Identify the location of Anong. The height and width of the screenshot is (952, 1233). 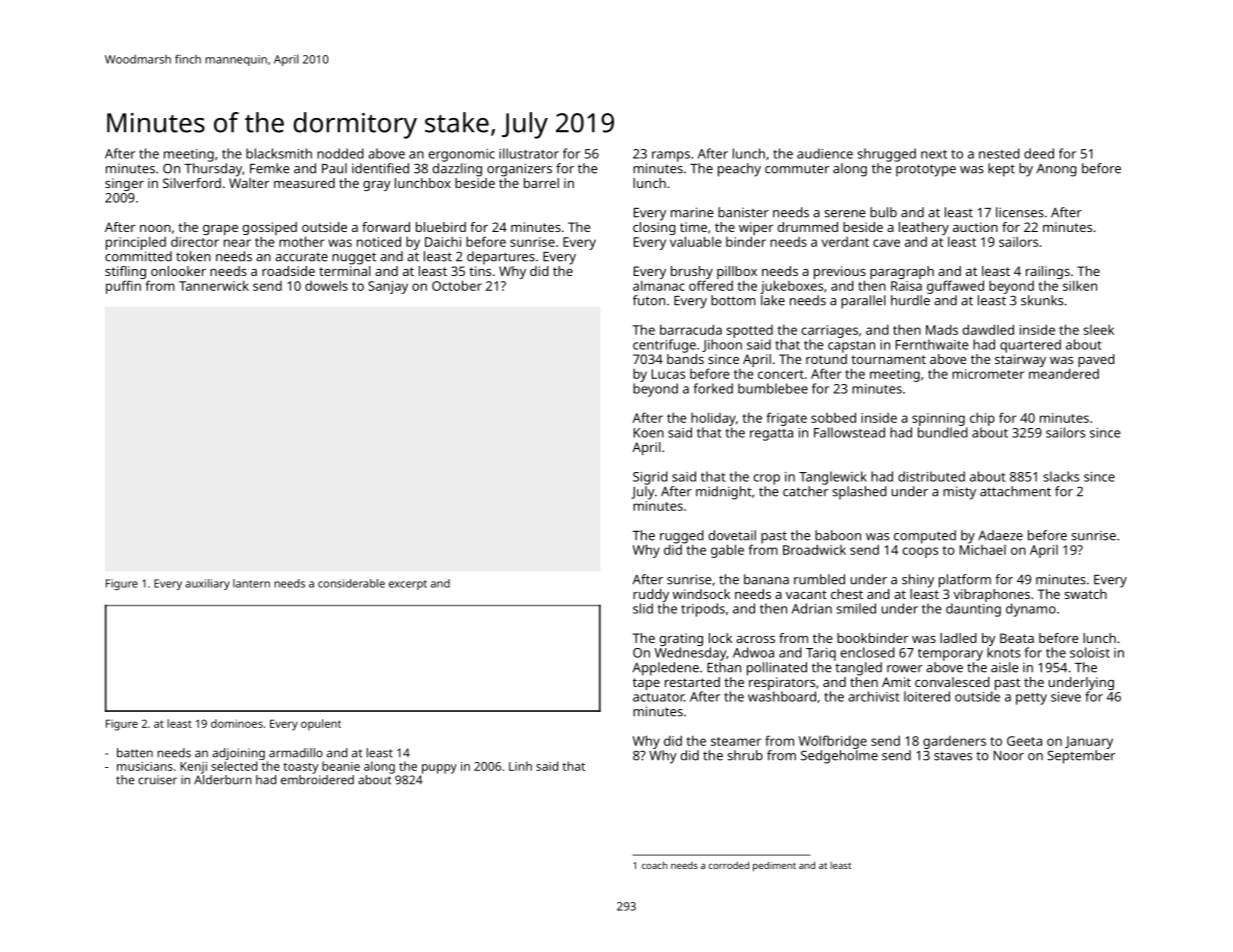
(1057, 170).
